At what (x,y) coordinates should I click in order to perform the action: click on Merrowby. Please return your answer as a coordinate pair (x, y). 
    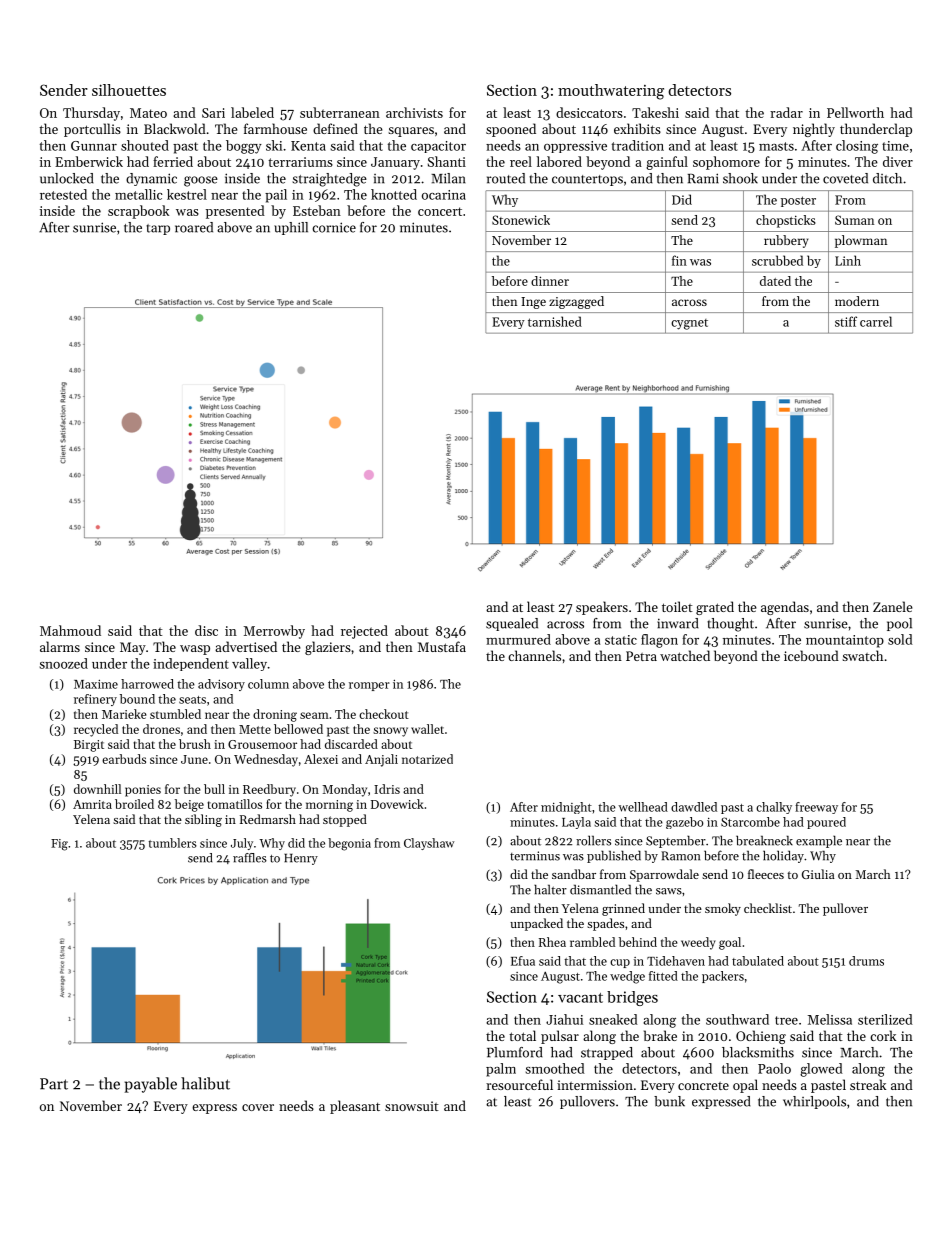
    Looking at the image, I should click on (274, 632).
